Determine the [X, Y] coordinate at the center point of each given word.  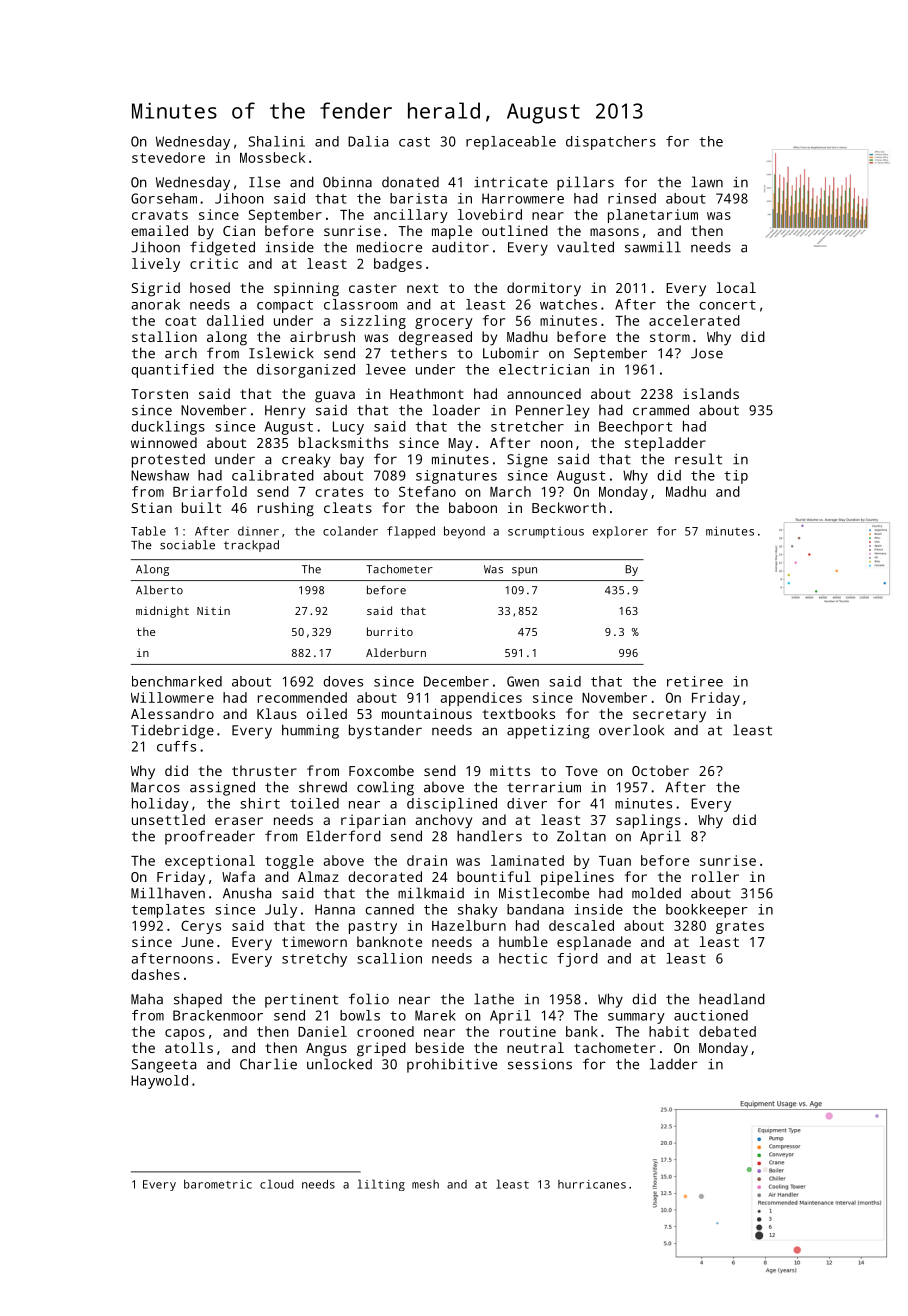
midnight [162, 612]
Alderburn [396, 652]
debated [727, 1031]
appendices [481, 699]
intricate [511, 182]
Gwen [523, 681]
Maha [147, 999]
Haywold [159, 1082]
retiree [695, 681]
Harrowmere [523, 198]
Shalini [276, 141]
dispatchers [611, 143]
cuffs [176, 746]
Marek [435, 1015]
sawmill [653, 247]
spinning [306, 289]
